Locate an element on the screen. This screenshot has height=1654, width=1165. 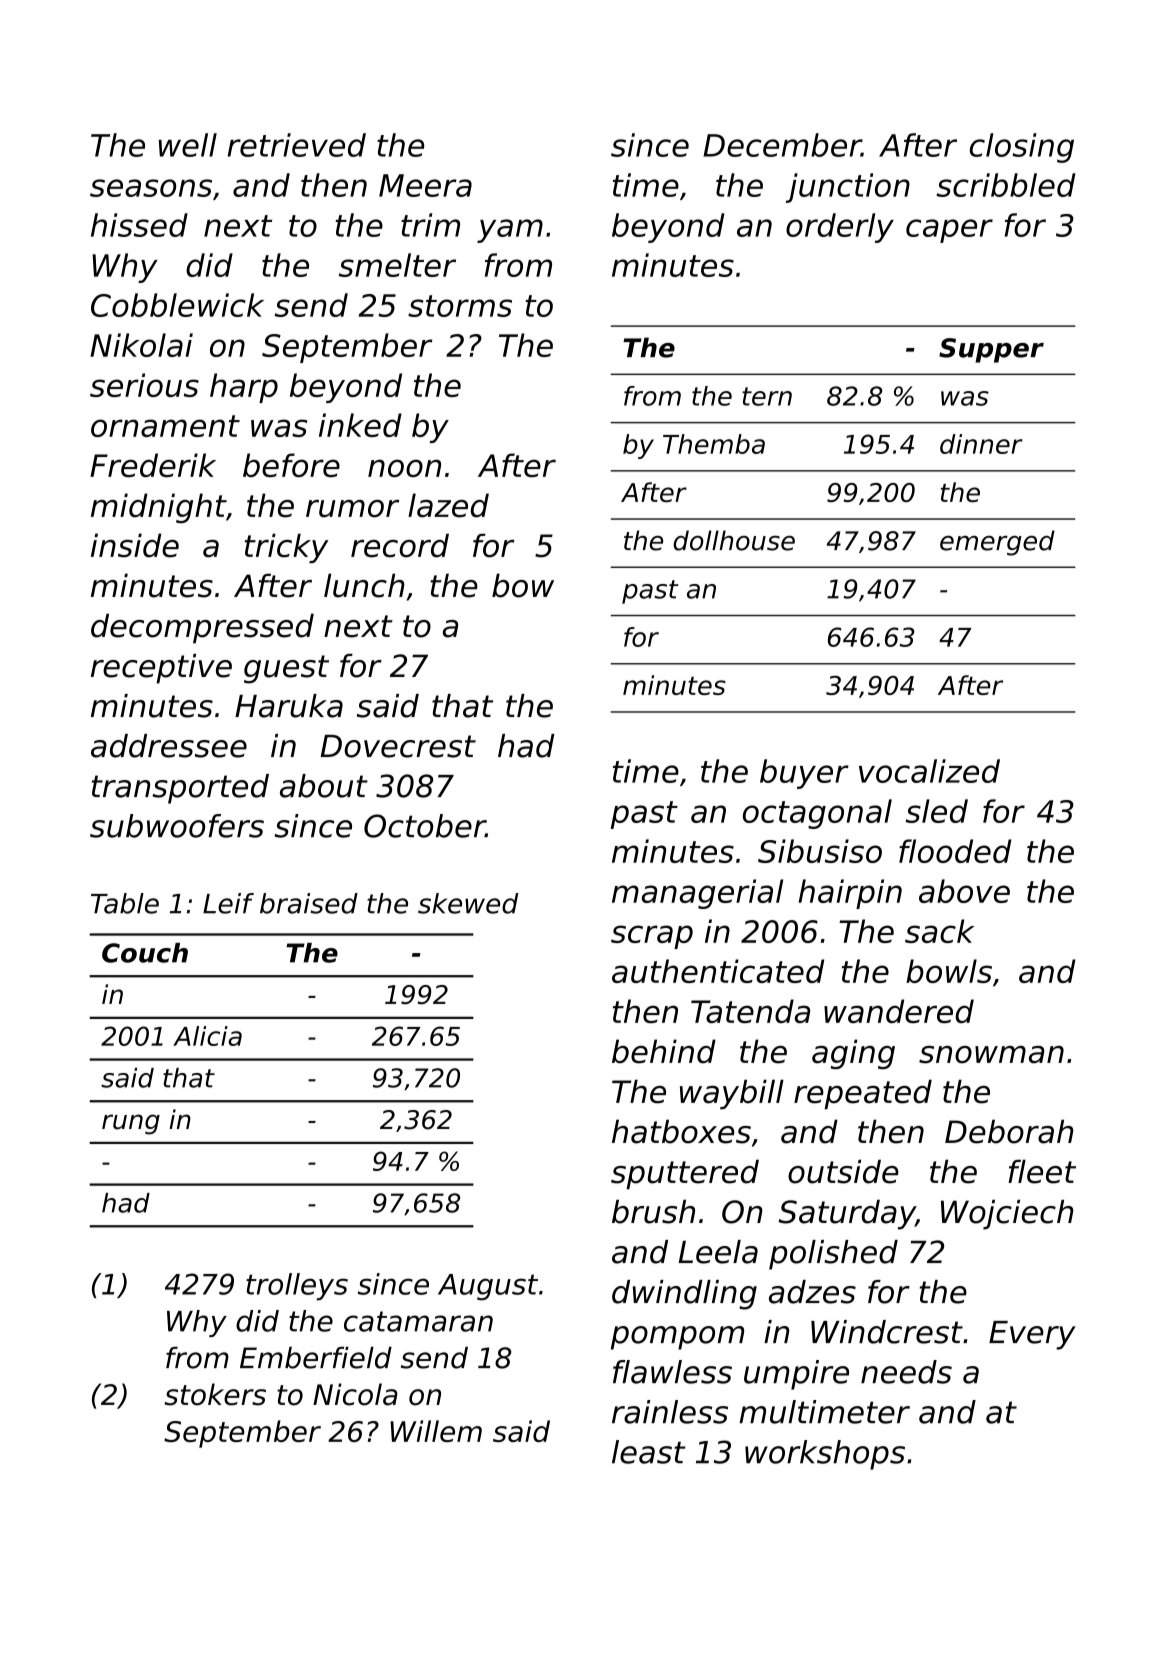
Table is located at coordinates (125, 903).
